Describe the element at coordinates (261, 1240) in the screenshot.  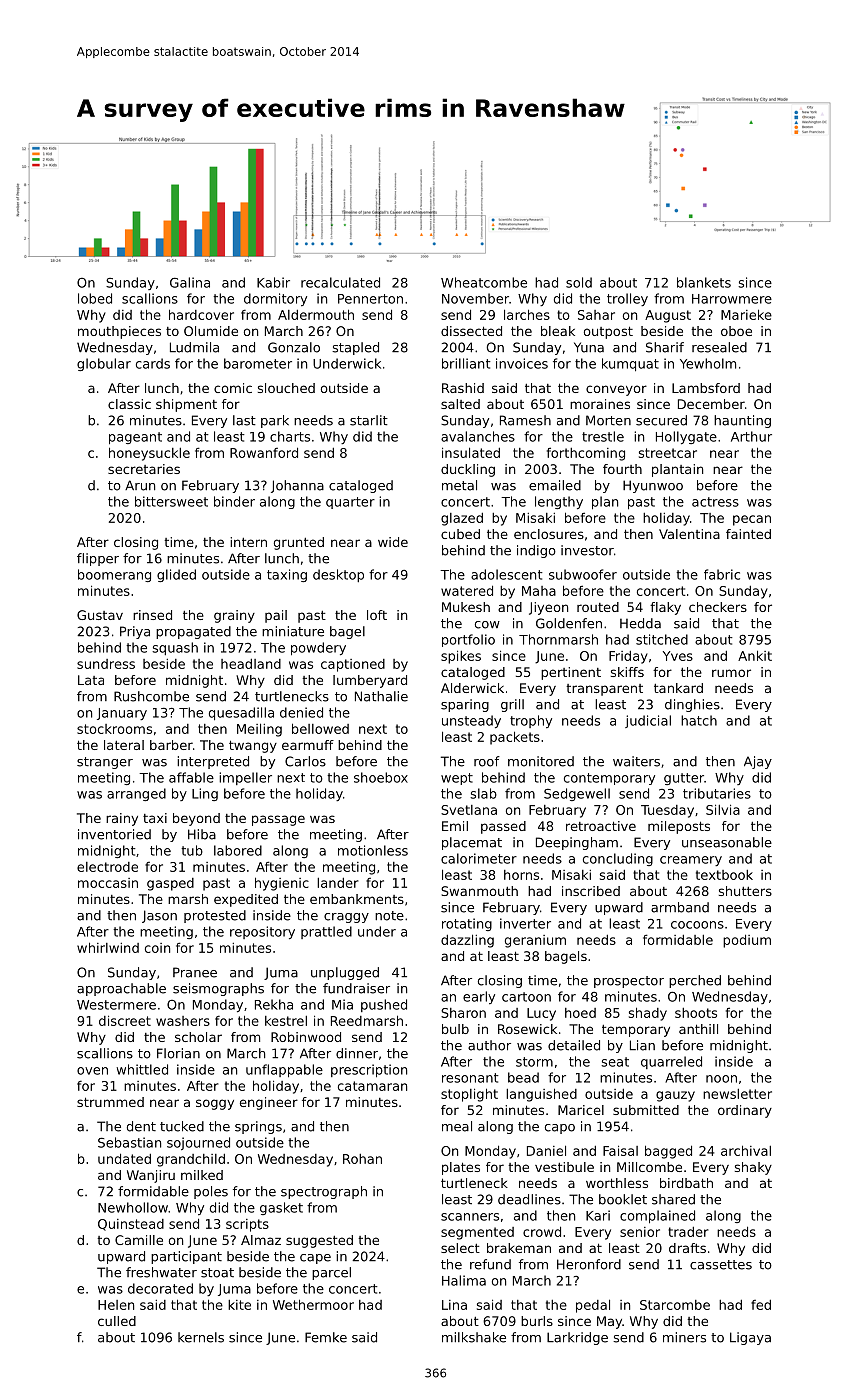
I see `Almaz` at that location.
